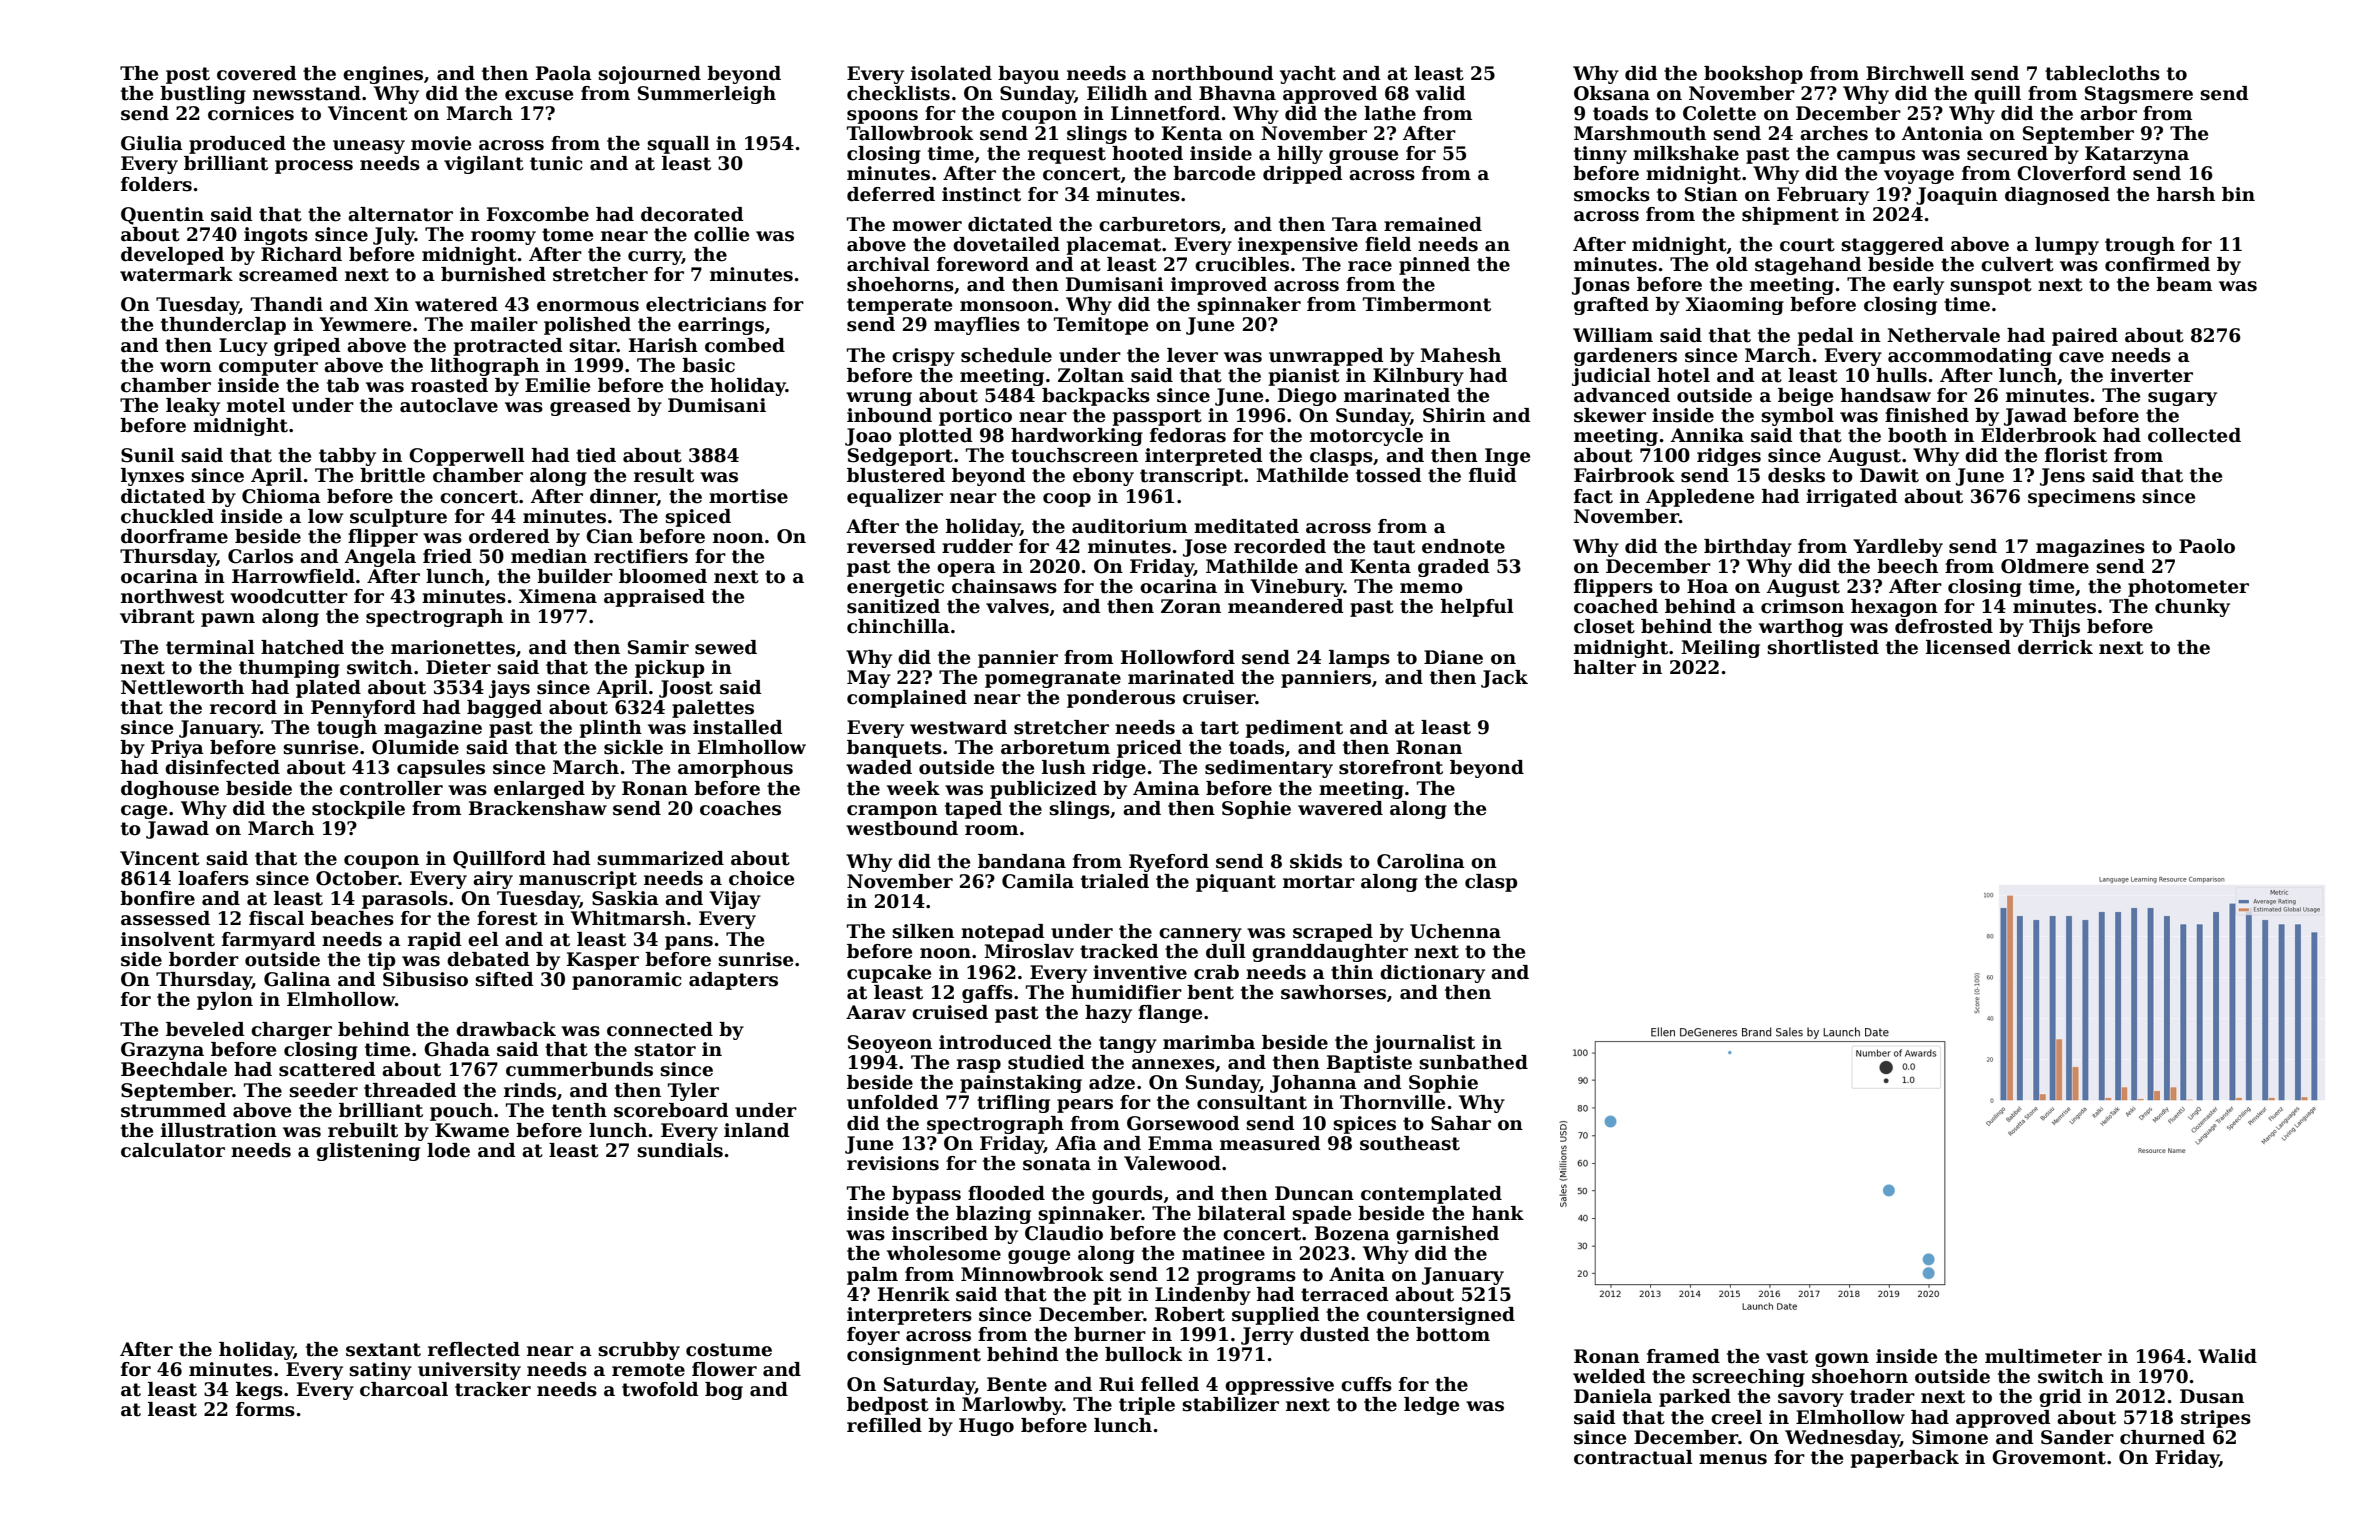 The image size is (2380, 1540). I want to click on Mahesh, so click(1460, 355).
